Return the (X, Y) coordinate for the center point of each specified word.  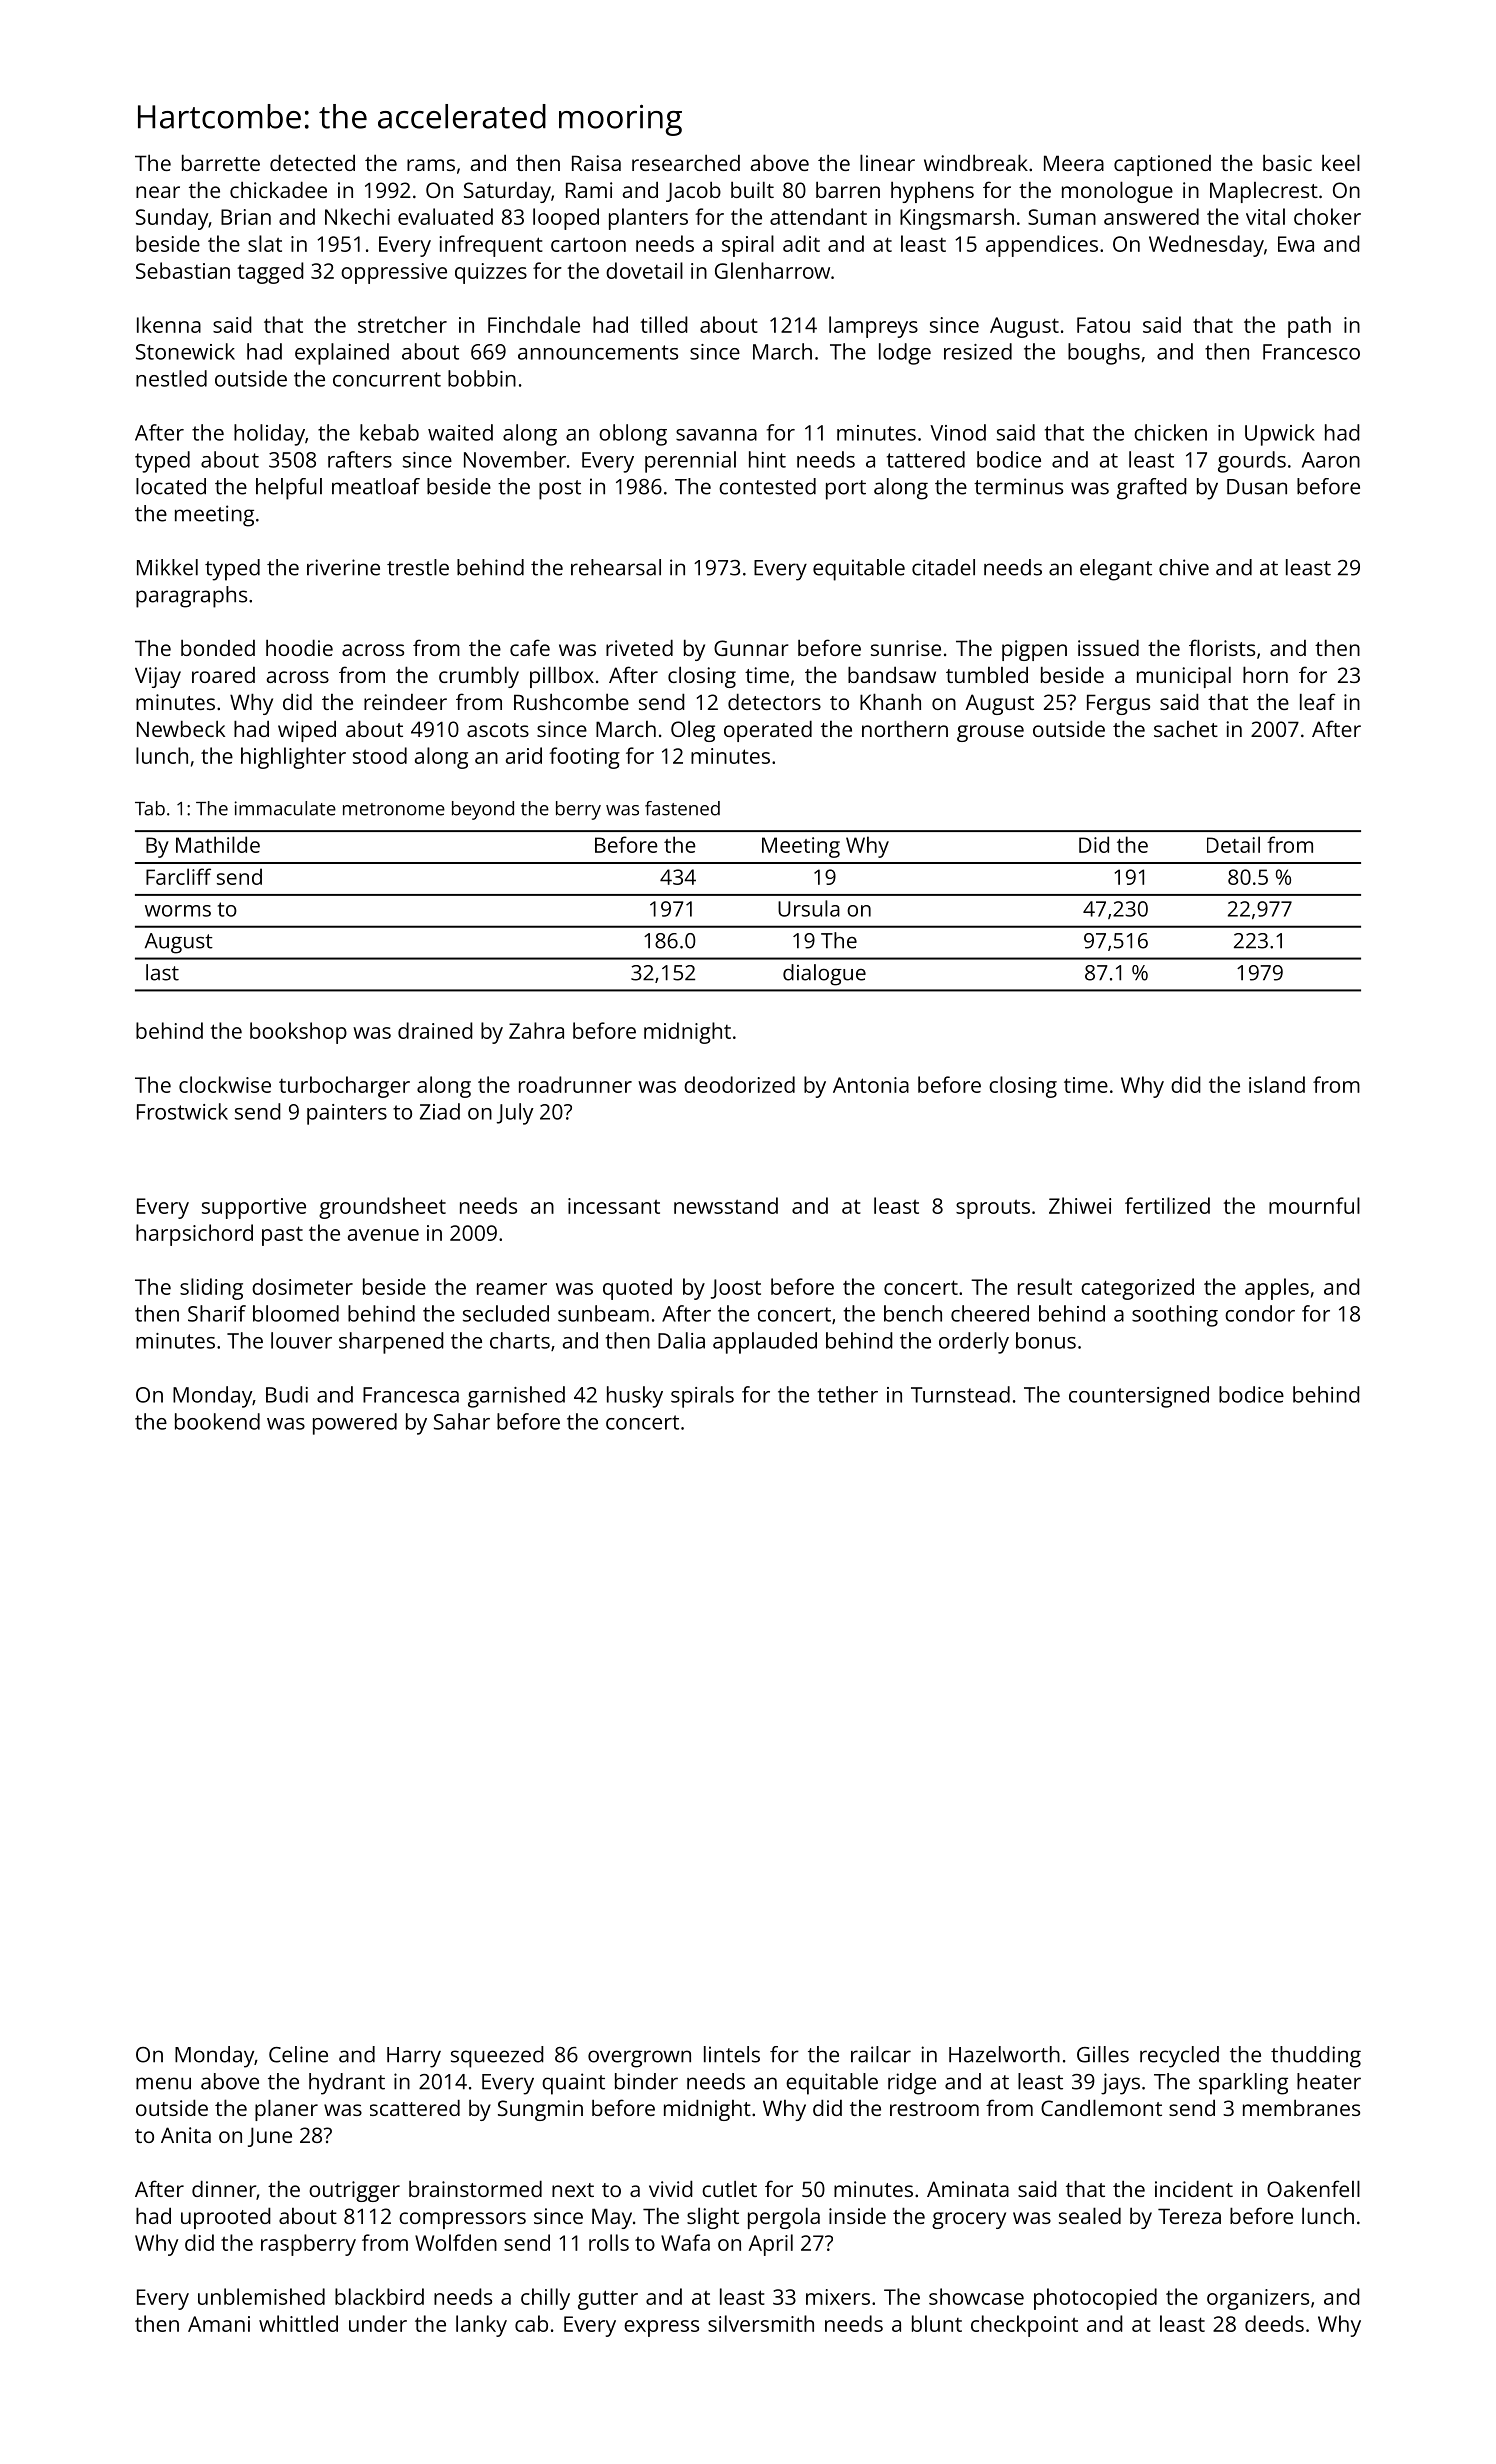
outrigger (354, 2191)
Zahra (536, 1030)
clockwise (225, 1084)
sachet (1186, 729)
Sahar (462, 1421)
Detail (1233, 844)
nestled (171, 378)
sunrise (906, 648)
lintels (732, 2054)
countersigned (1139, 1397)
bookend (217, 1421)
